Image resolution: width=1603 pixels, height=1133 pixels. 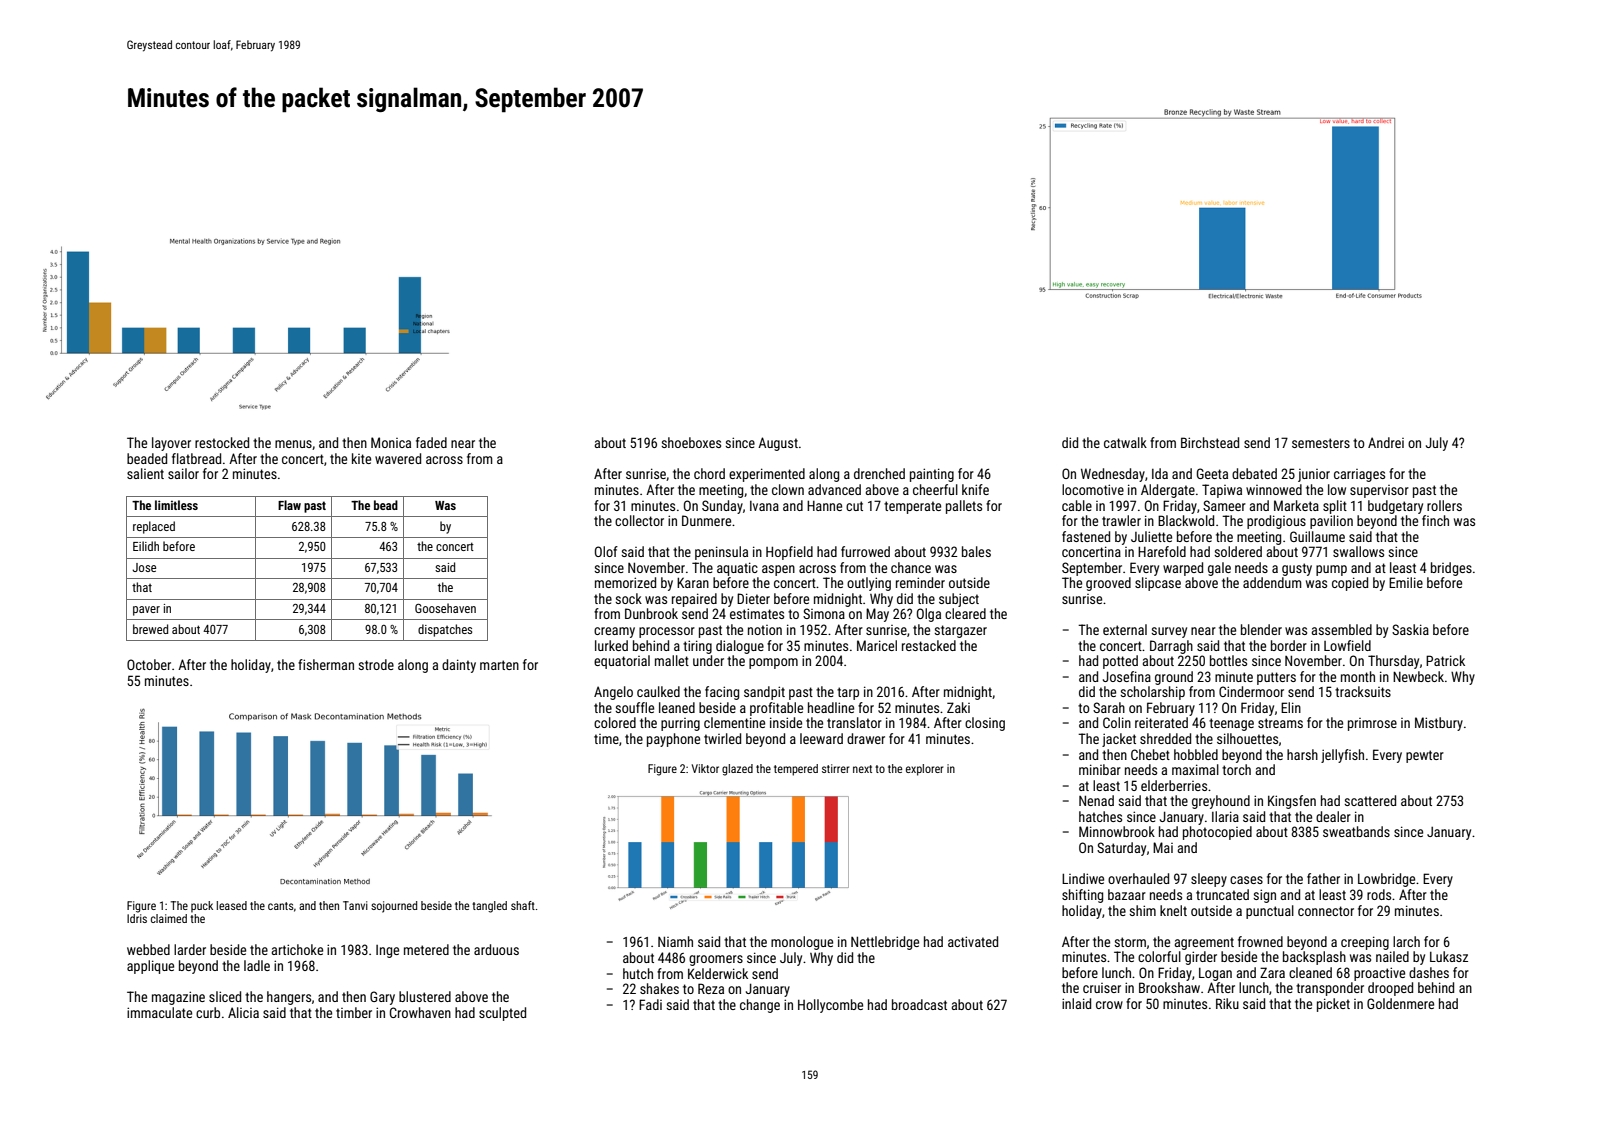 I want to click on Andrei, so click(x=1386, y=442).
